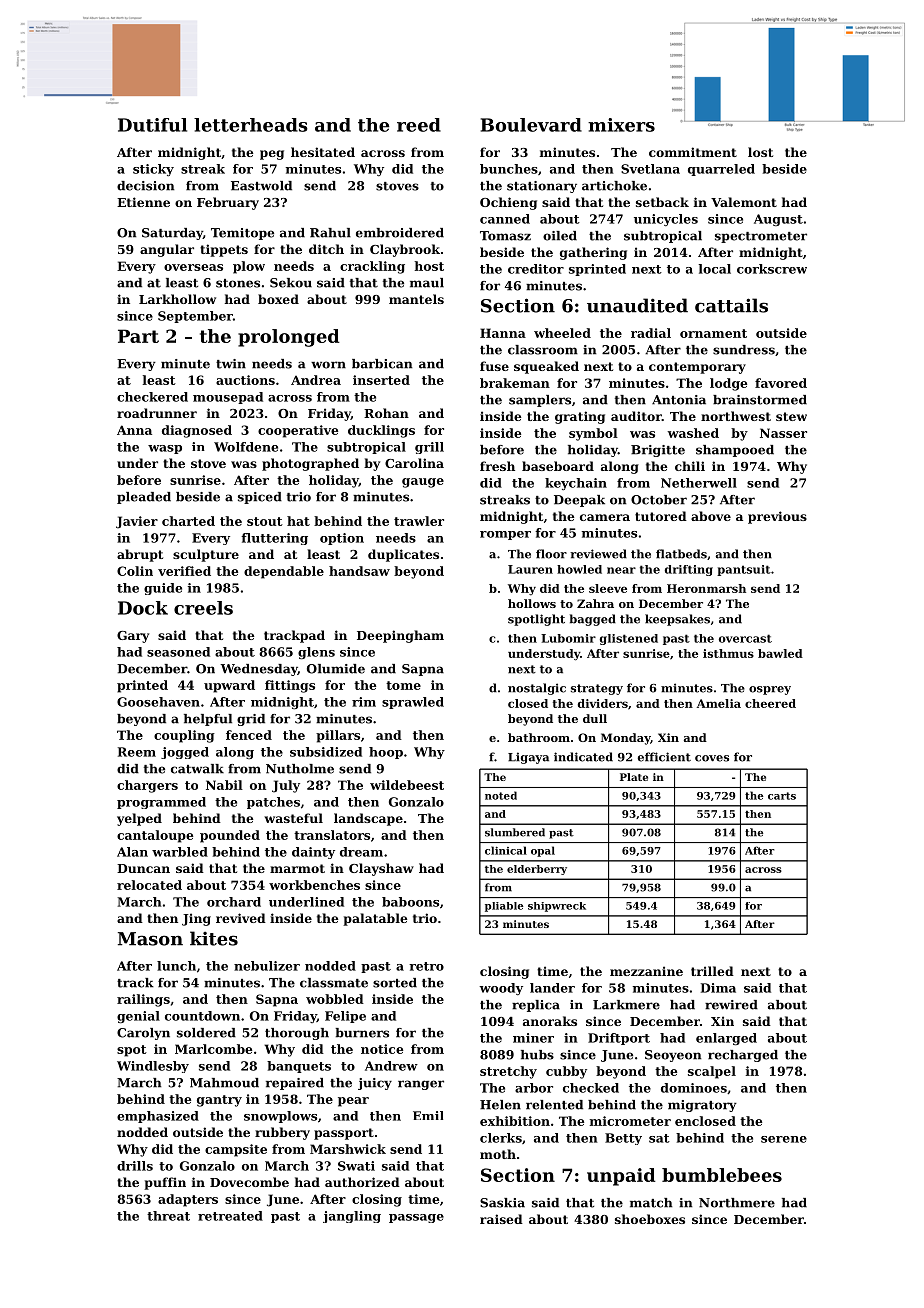 The width and height of the document is (924, 1308). I want to click on pounded, so click(230, 836).
